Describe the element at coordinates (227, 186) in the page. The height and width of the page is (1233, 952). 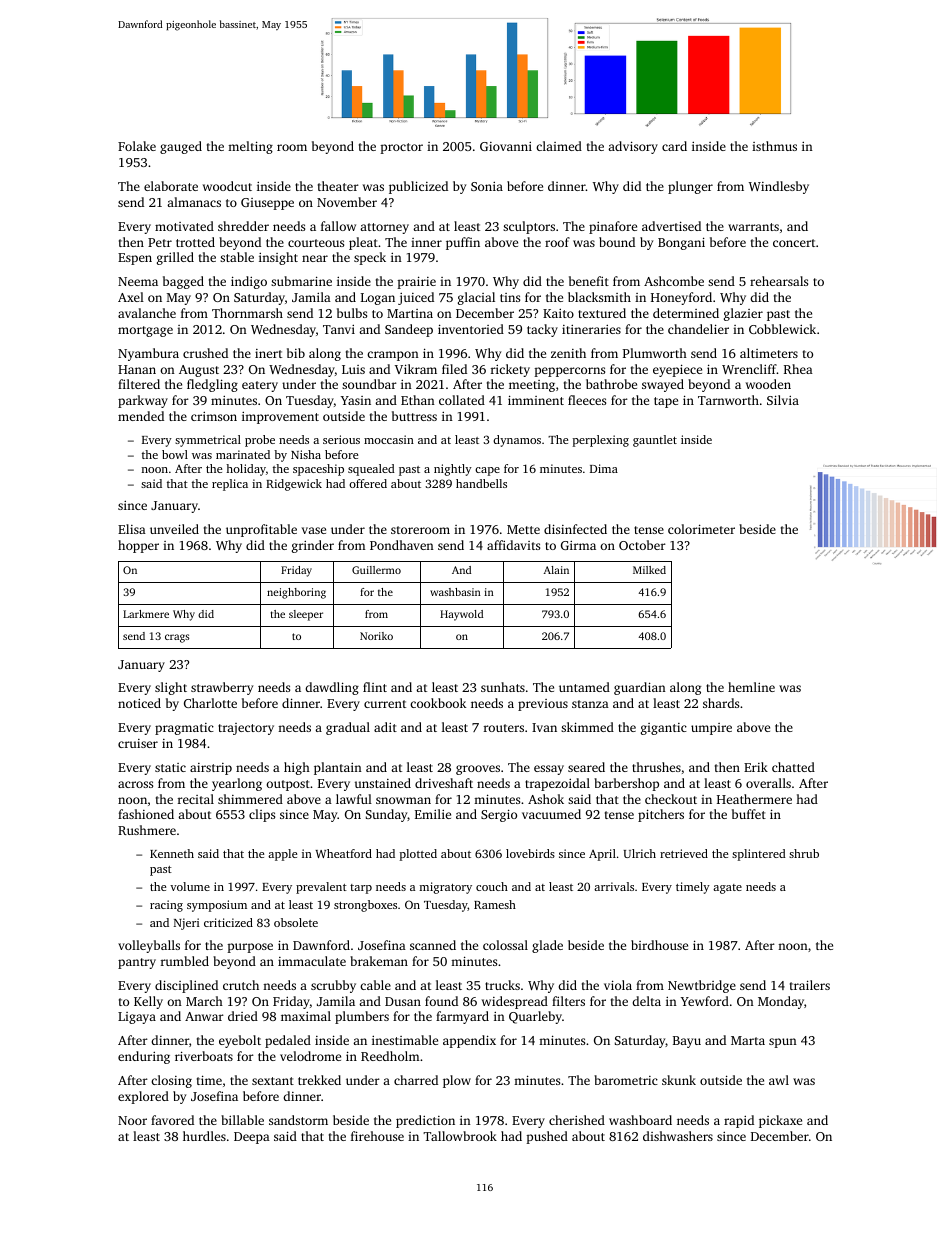
I see `woodcut` at that location.
